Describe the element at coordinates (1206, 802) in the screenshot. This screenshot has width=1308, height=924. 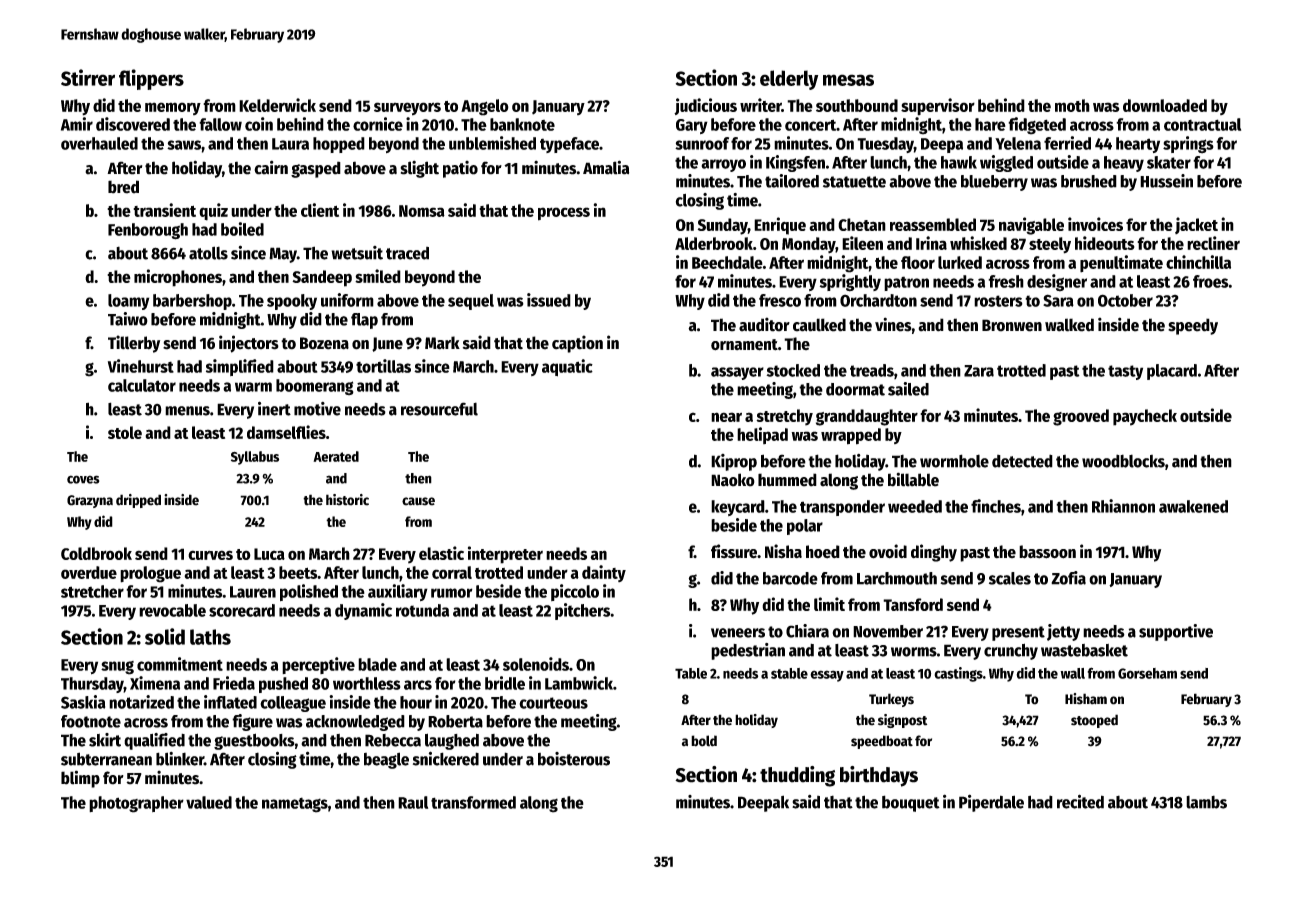
I see `lambs` at that location.
